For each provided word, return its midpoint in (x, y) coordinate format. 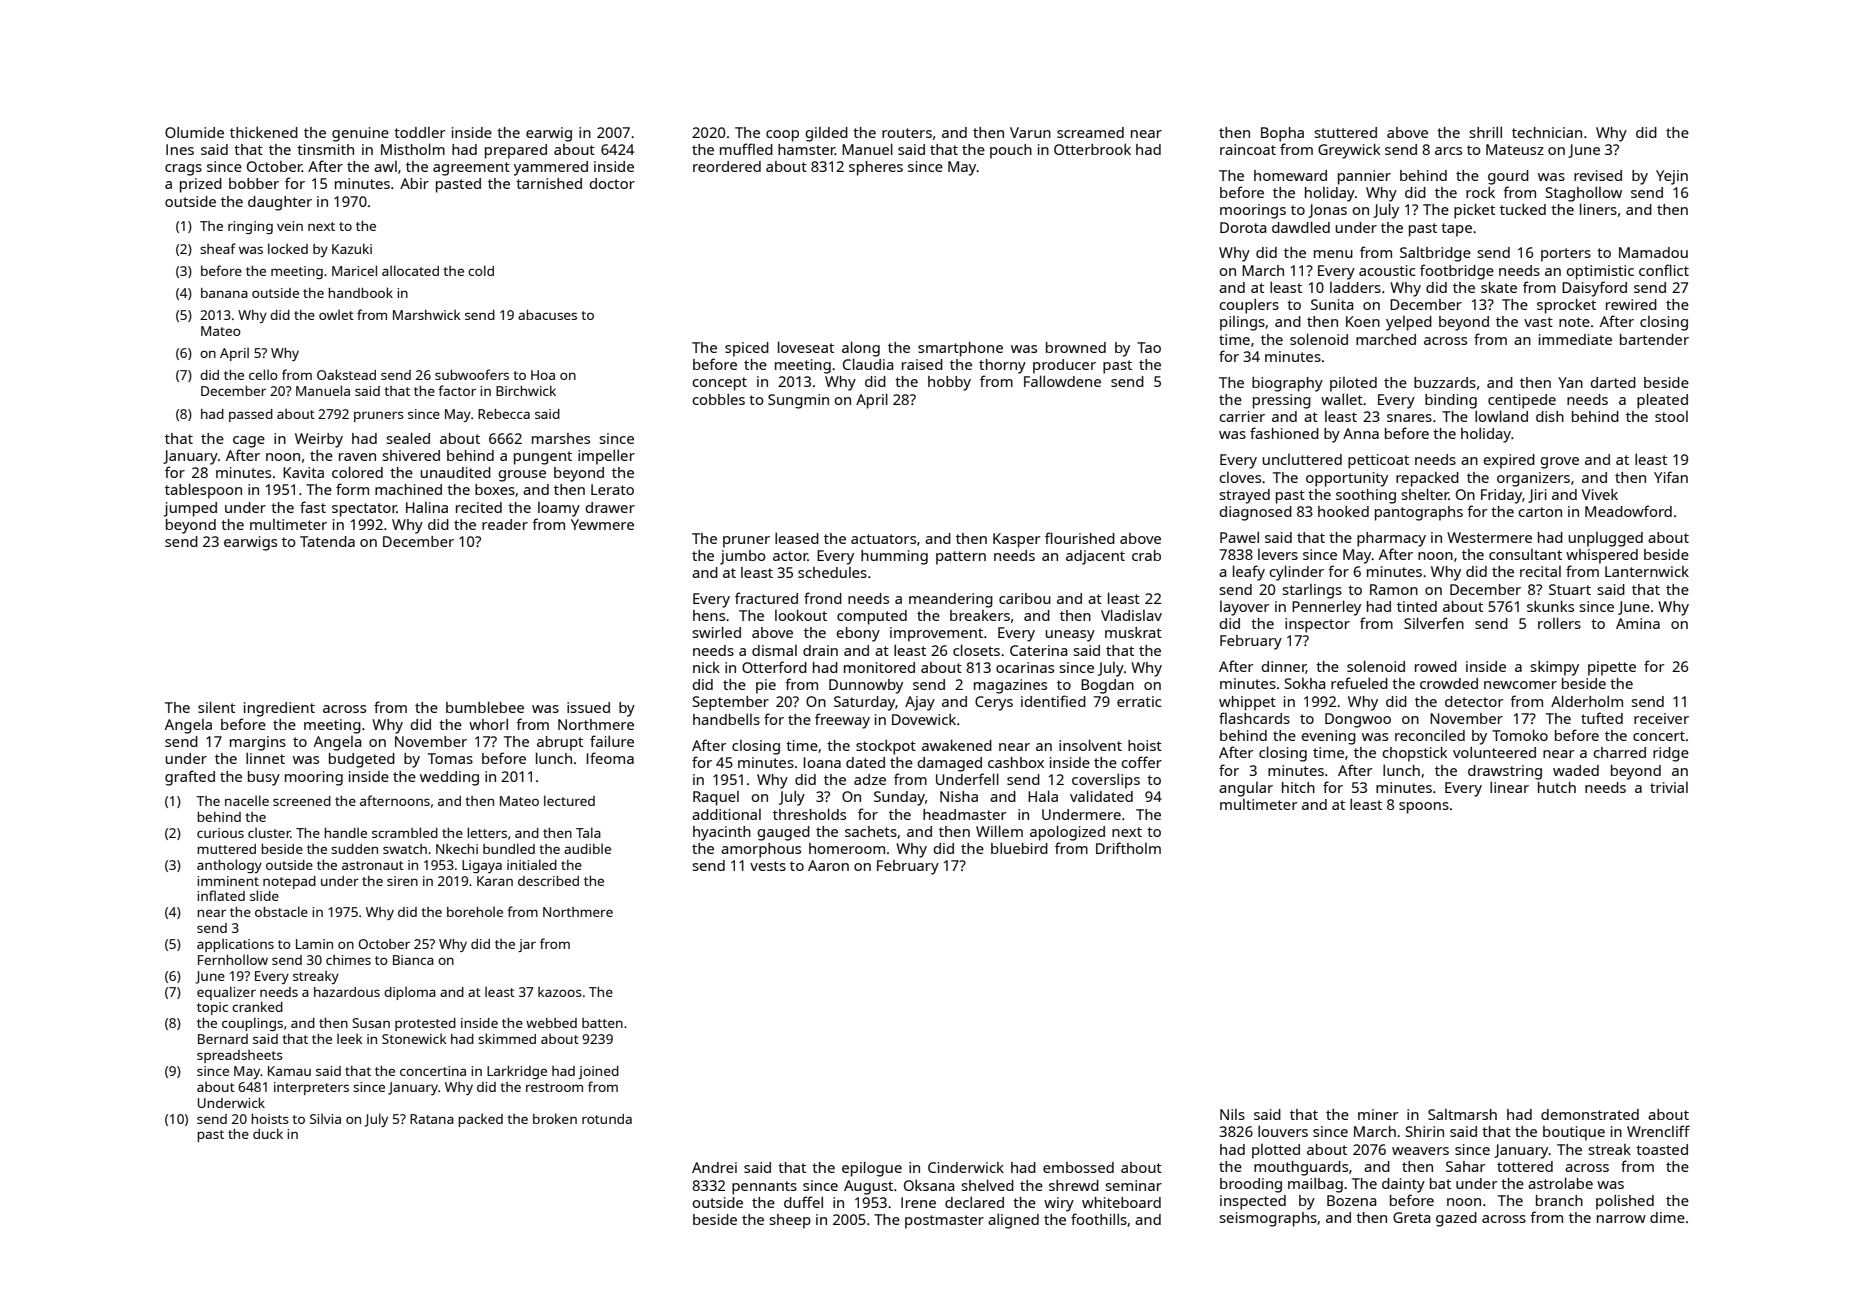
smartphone (960, 349)
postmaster (944, 1222)
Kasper (1017, 540)
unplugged (1605, 539)
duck (268, 1133)
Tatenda (327, 541)
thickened (264, 132)
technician (1547, 132)
